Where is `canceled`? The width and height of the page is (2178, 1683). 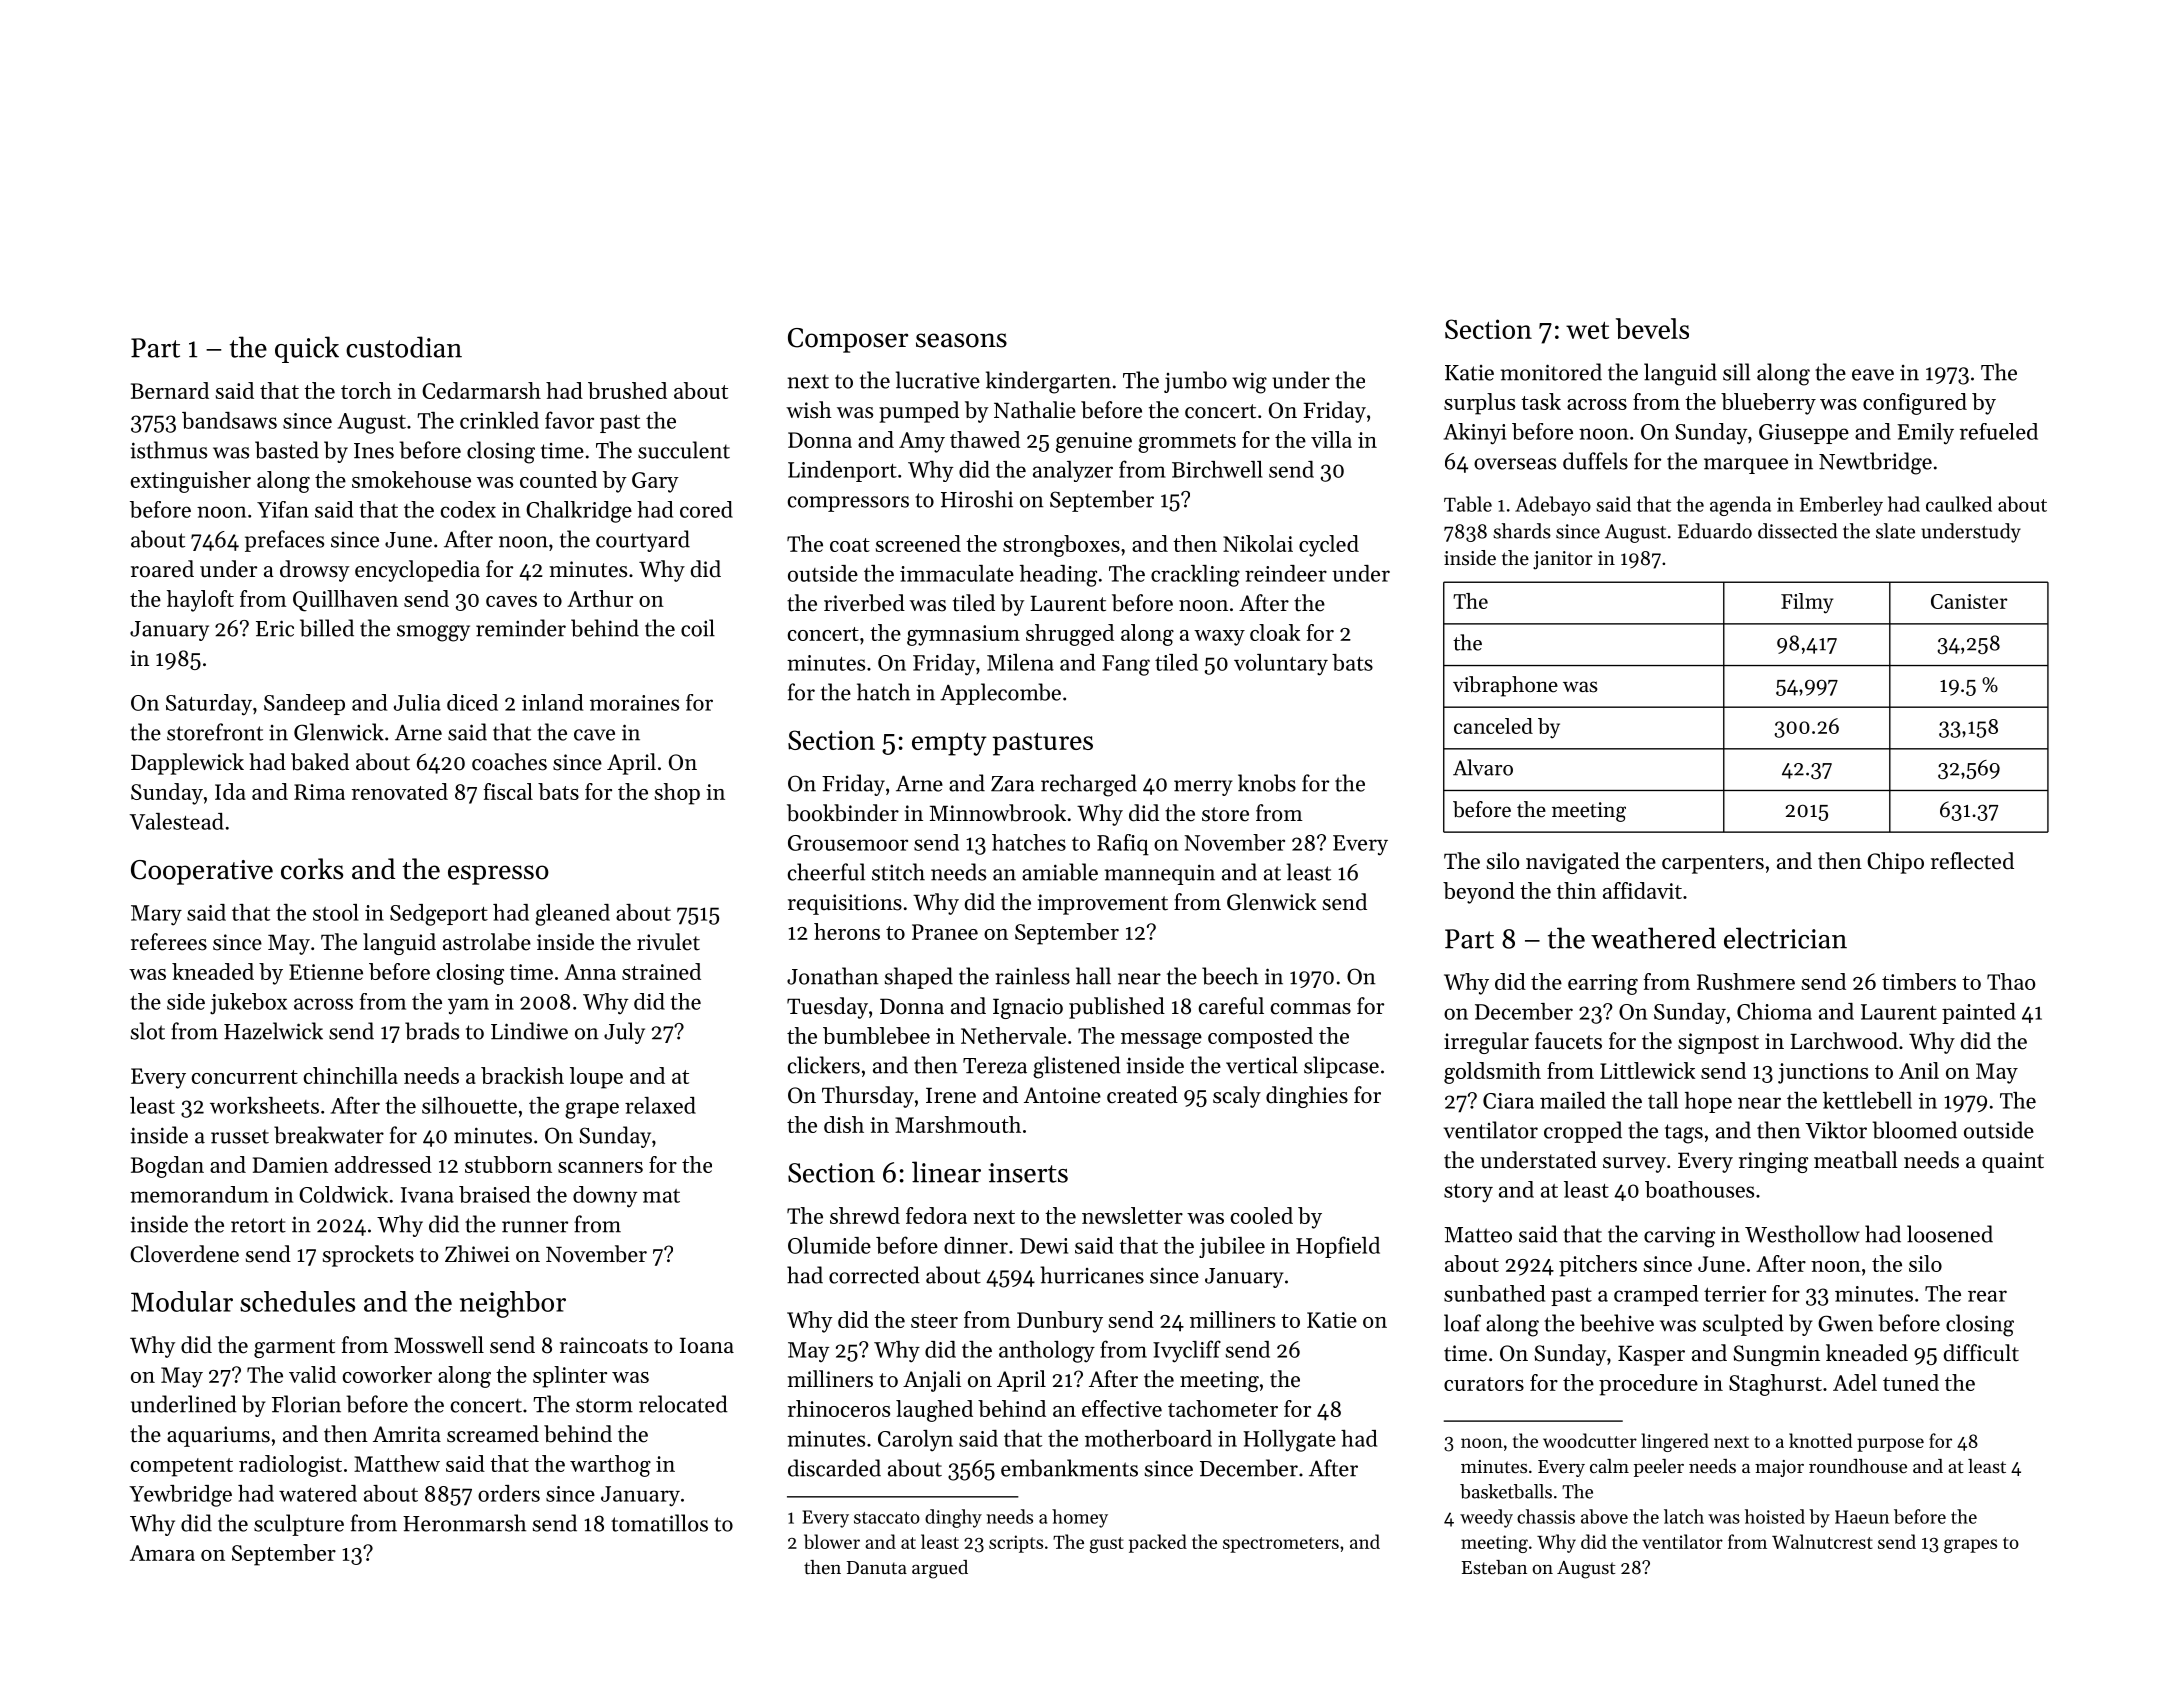
canceled is located at coordinates (1493, 726).
